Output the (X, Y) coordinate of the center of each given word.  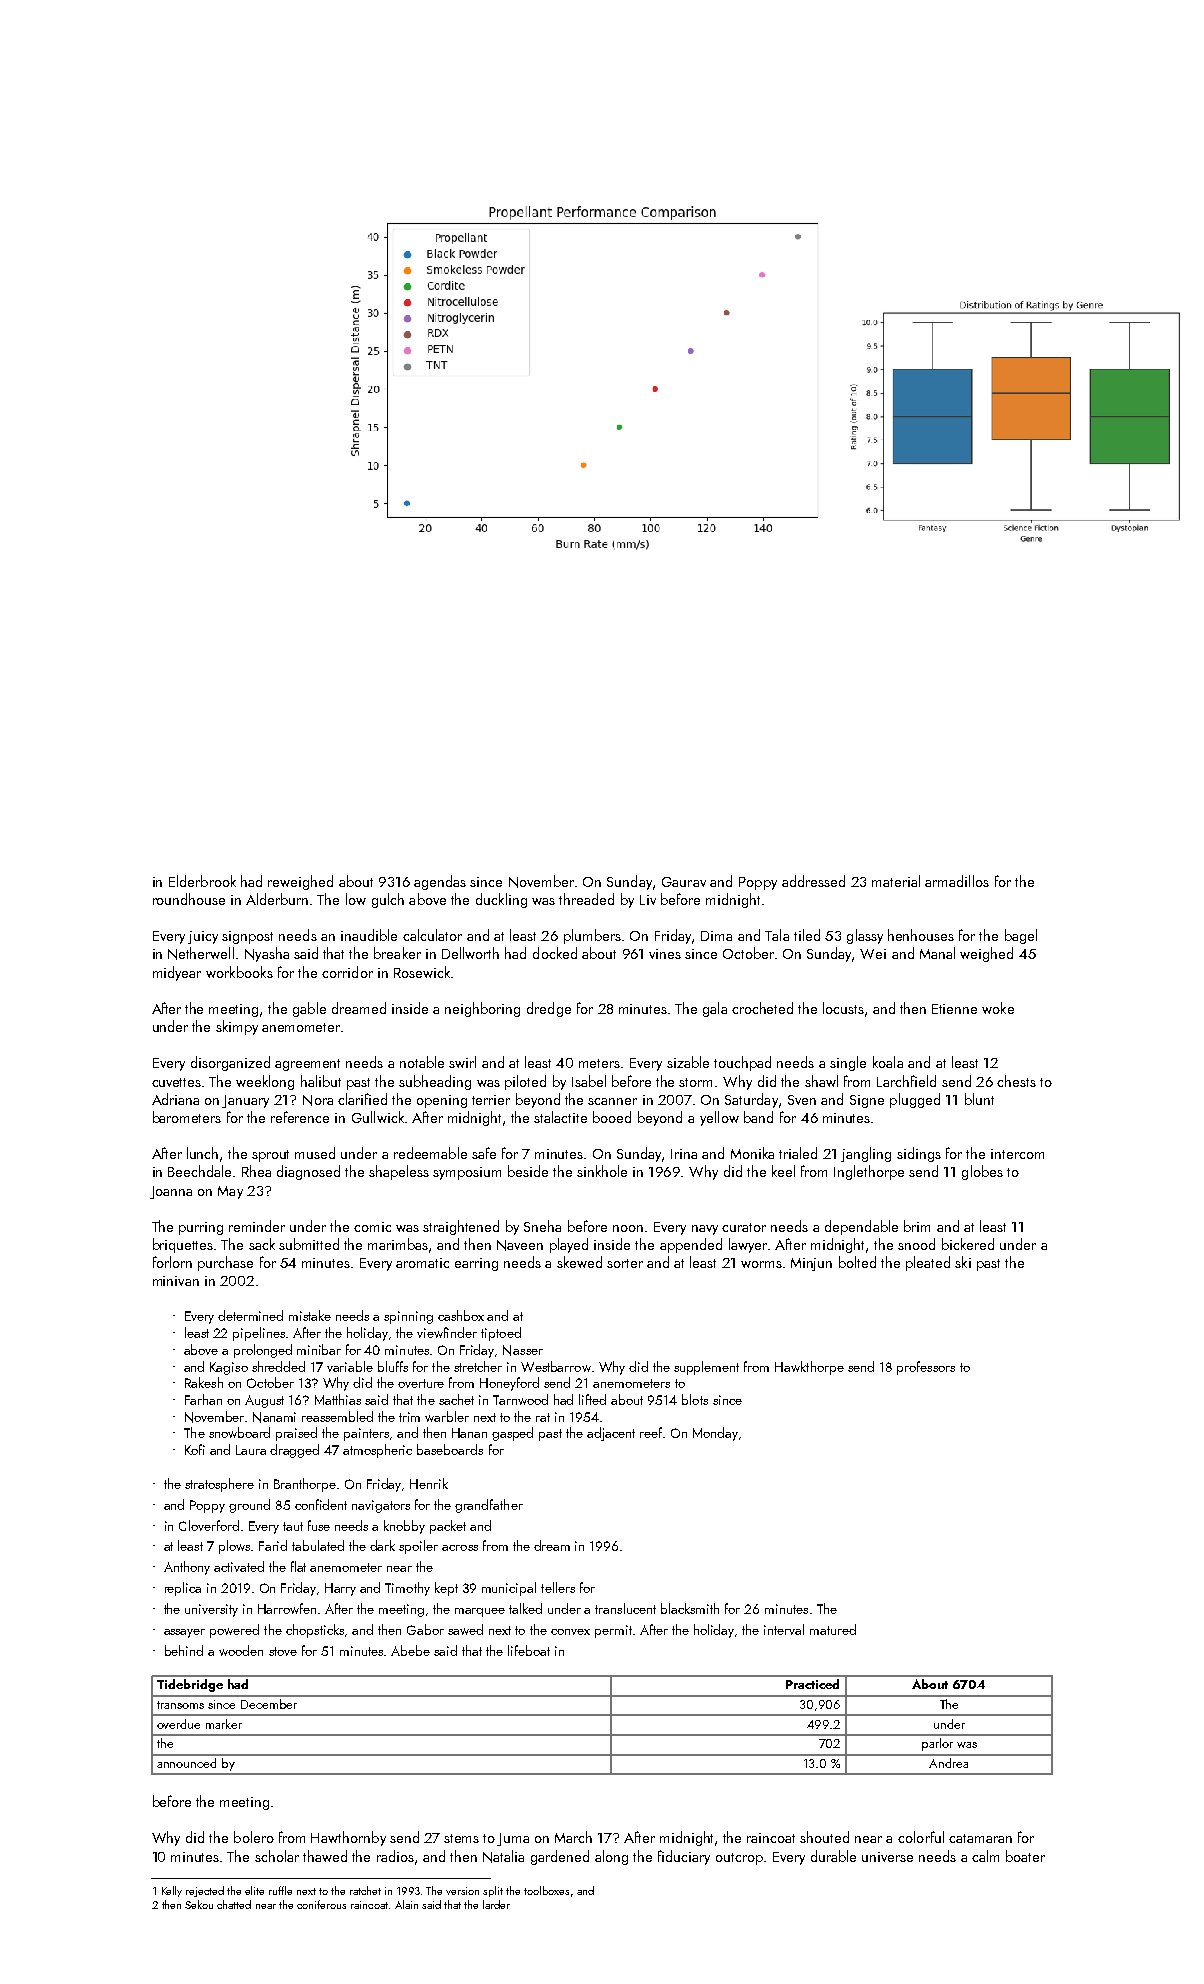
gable (309, 1009)
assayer (184, 1633)
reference (300, 1117)
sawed (465, 1629)
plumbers (592, 936)
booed (612, 1117)
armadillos (957, 881)
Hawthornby (348, 1838)
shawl (821, 1081)
